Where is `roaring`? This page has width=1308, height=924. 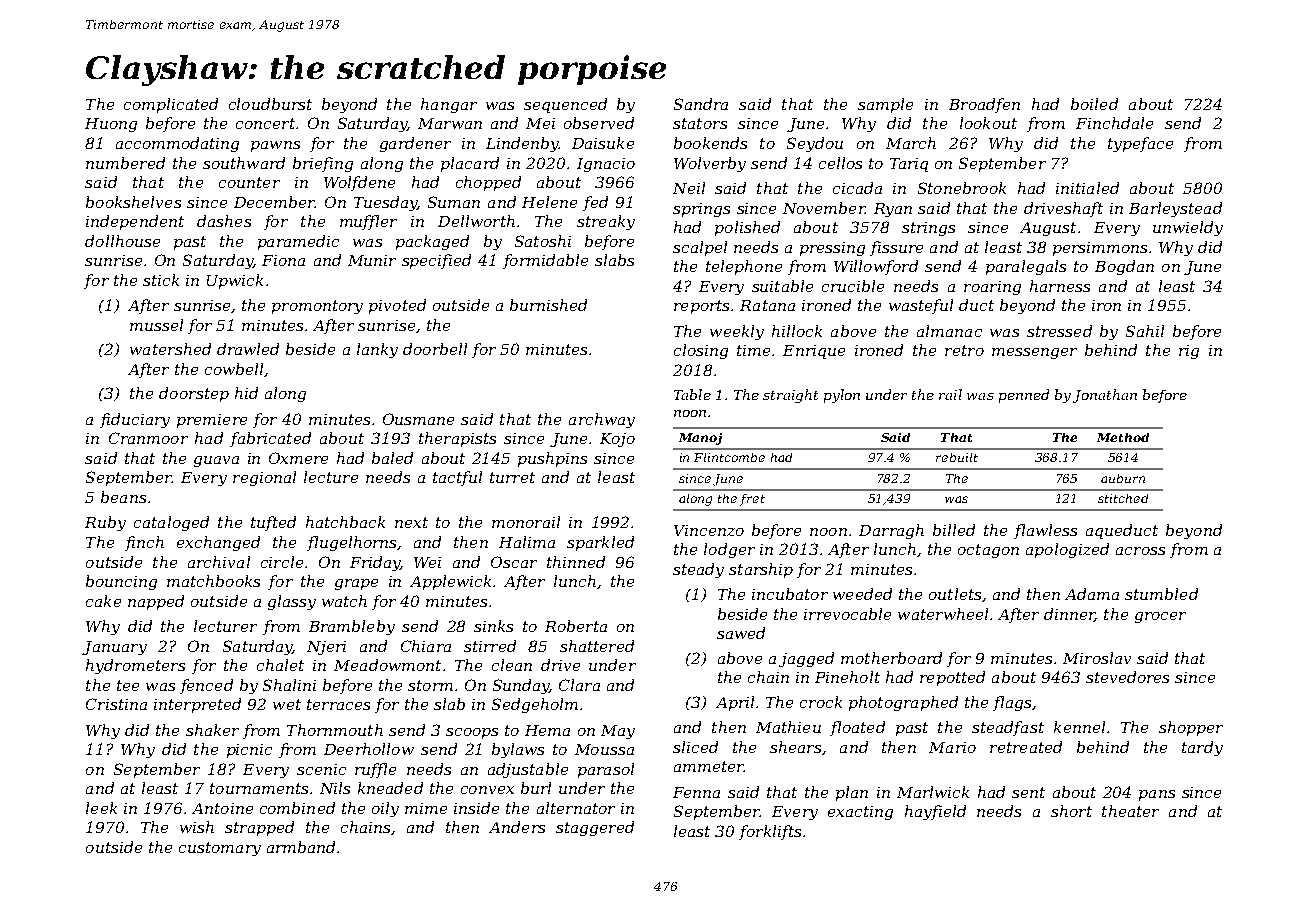
roaring is located at coordinates (992, 288).
